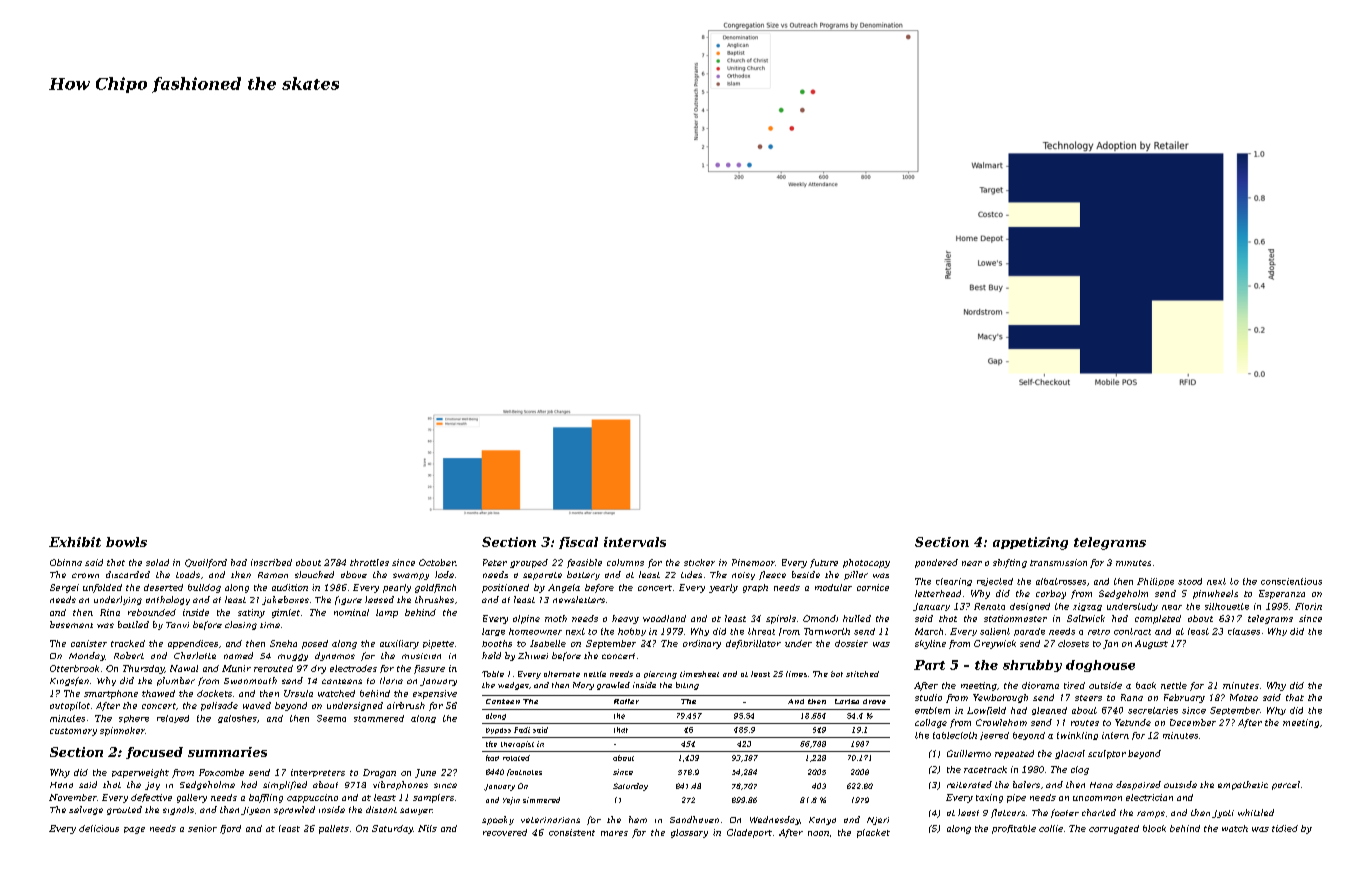  What do you see at coordinates (230, 829) in the screenshot?
I see `fjord` at bounding box center [230, 829].
